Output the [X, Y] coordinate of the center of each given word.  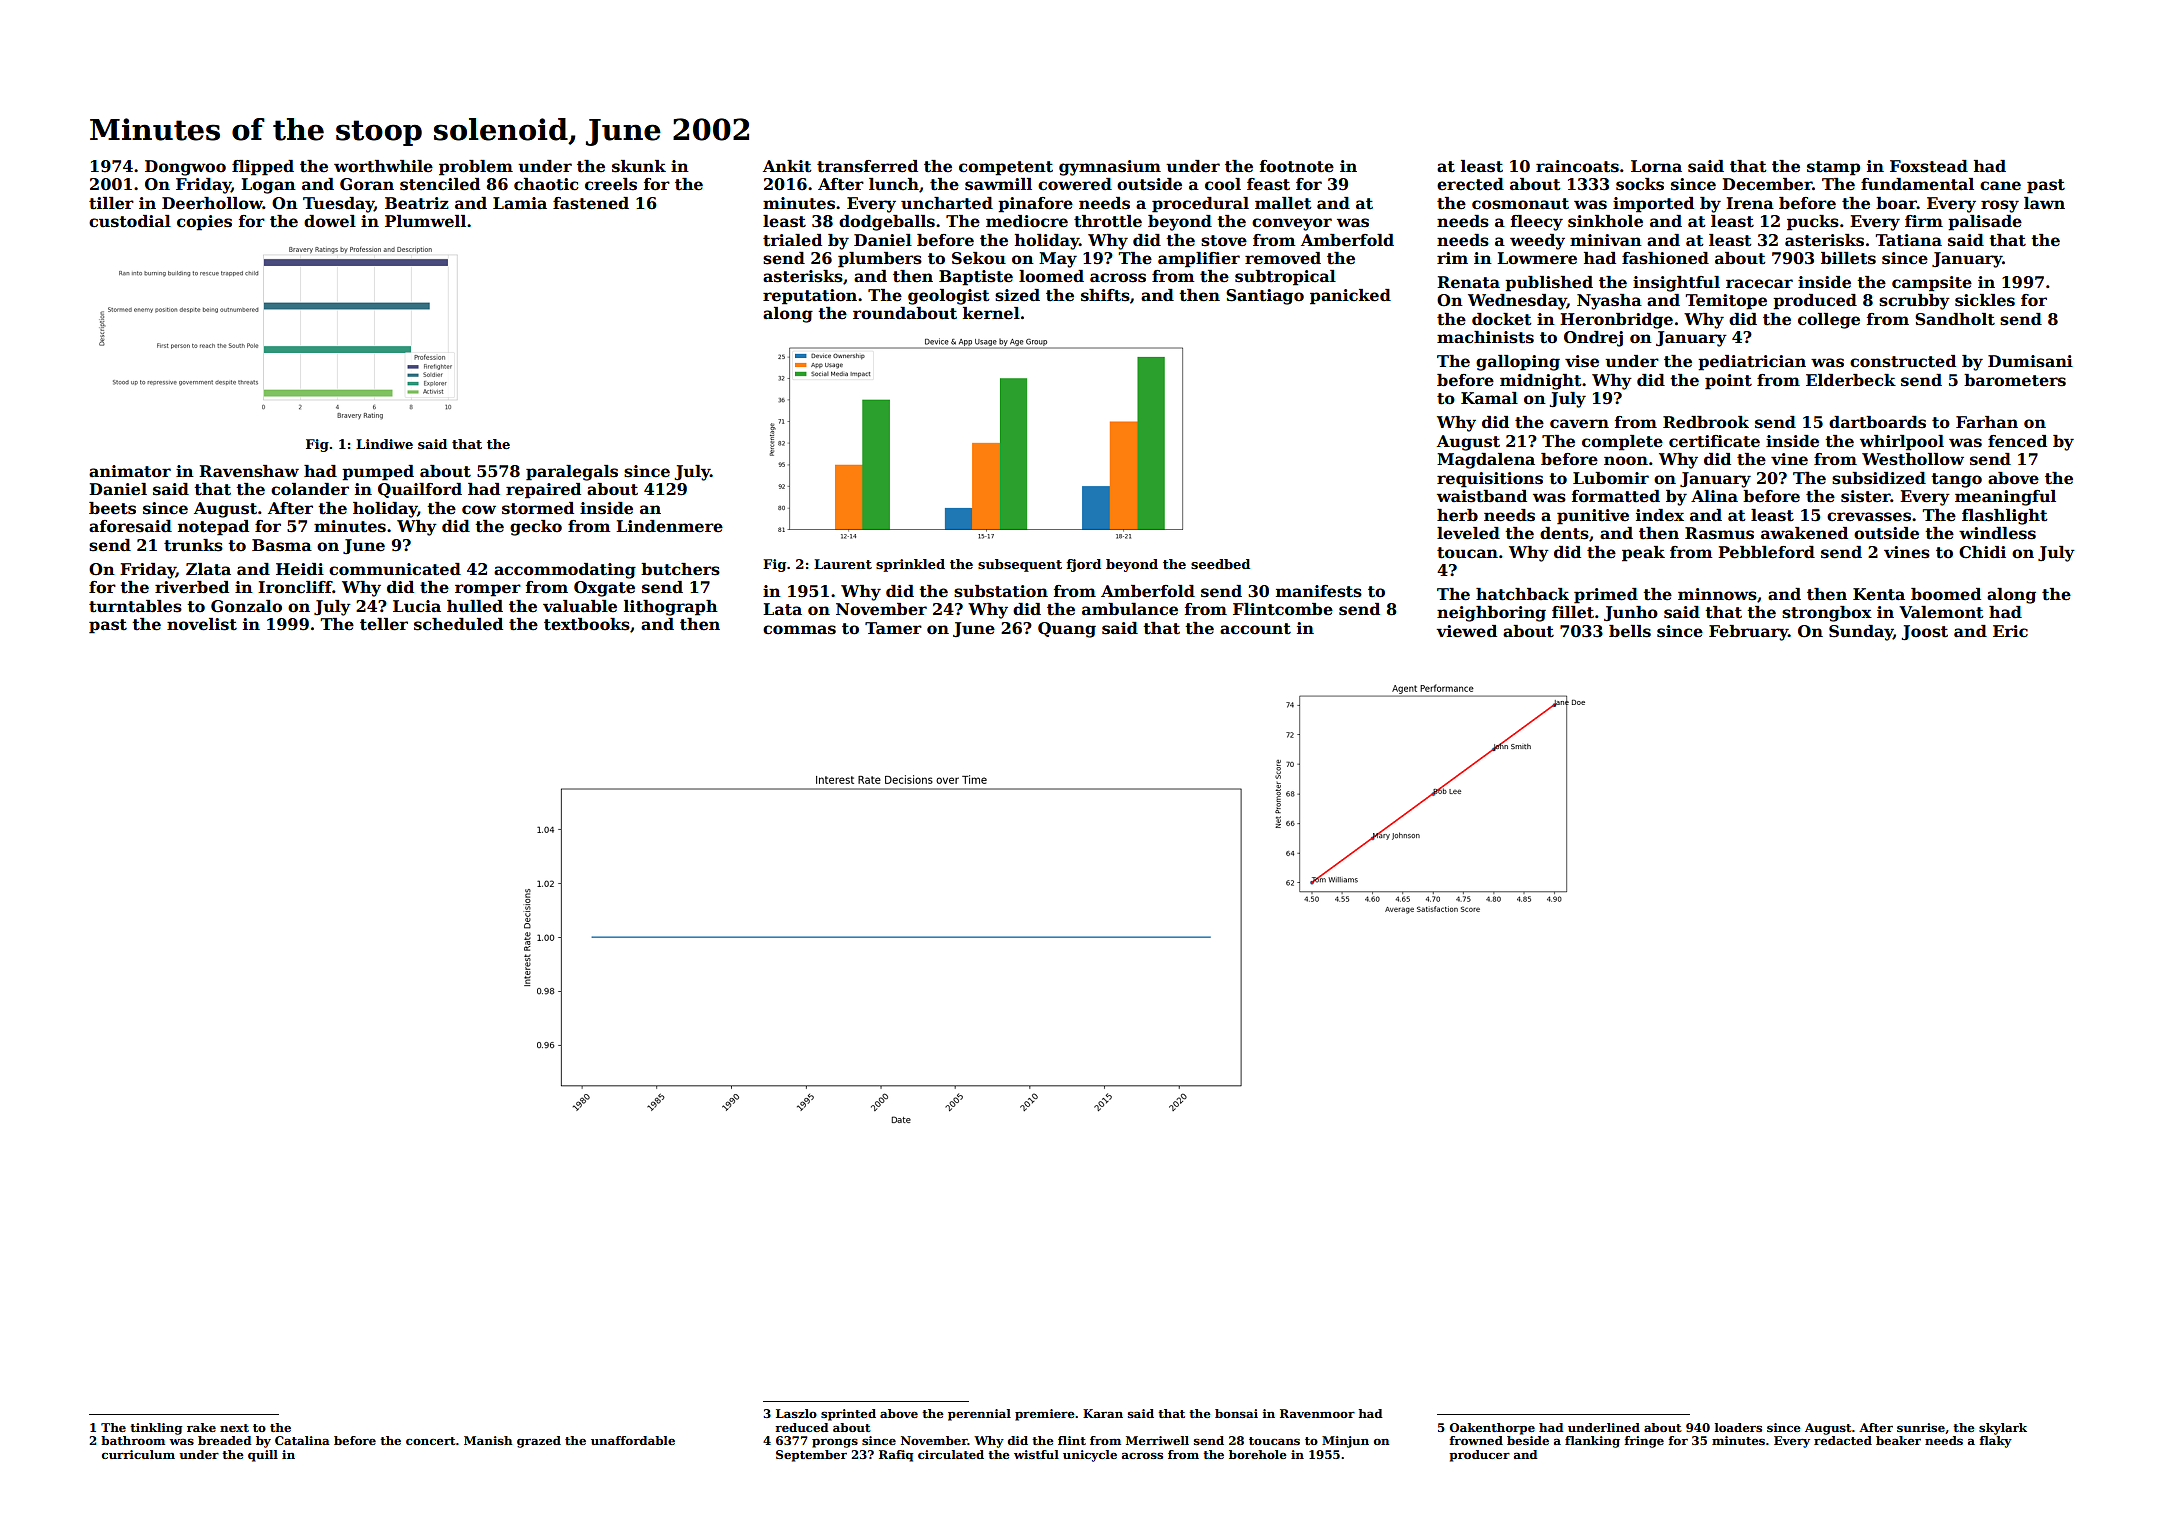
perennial [979, 1415]
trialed [792, 240]
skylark [2003, 1429]
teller [384, 624]
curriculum [138, 1454]
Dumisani [2030, 361]
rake [201, 1427]
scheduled [458, 624]
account [1255, 629]
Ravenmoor [1317, 1413]
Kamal [1489, 398]
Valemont [1941, 612]
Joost [1924, 632]
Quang [1067, 630]
